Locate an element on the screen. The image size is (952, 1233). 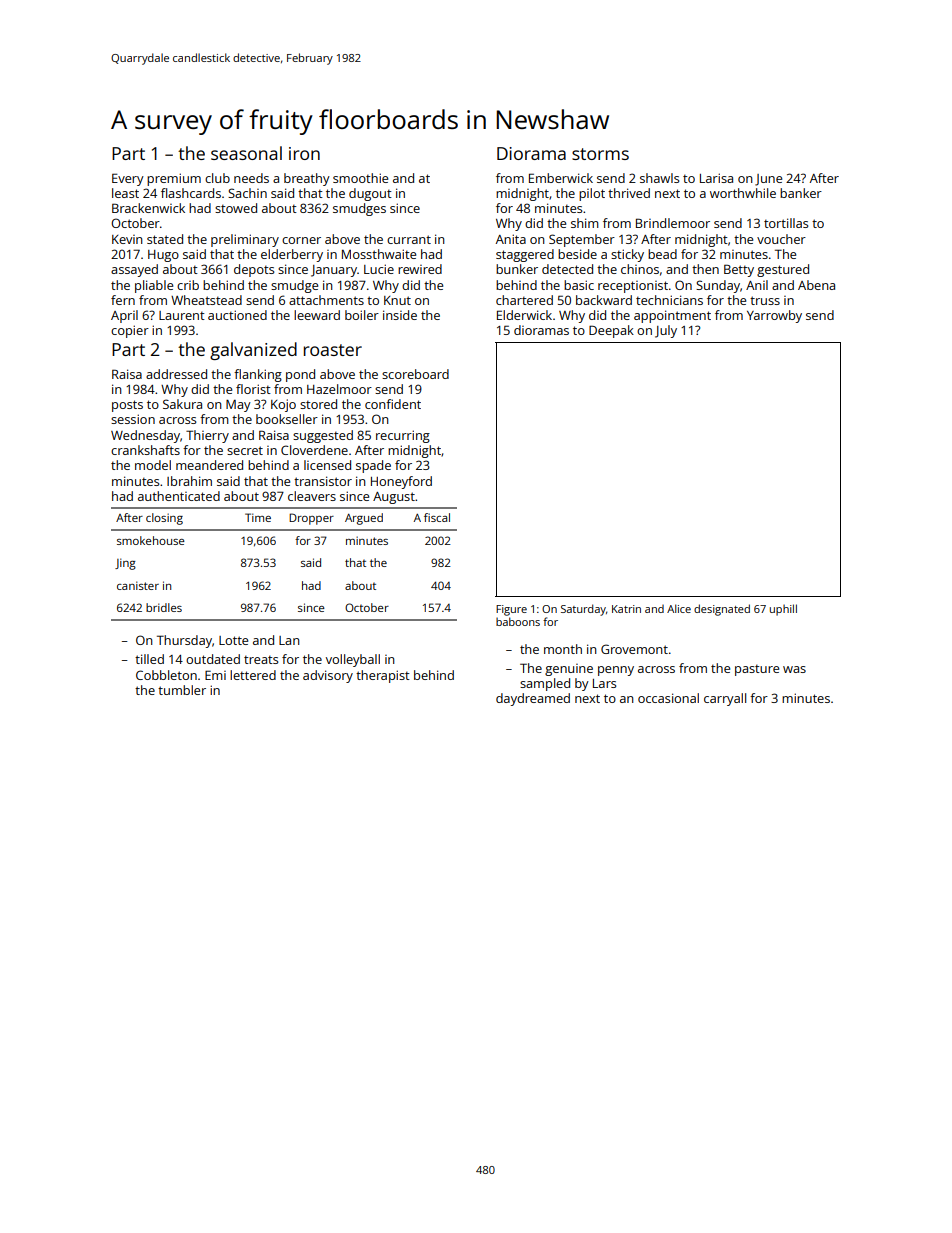
bridles is located at coordinates (164, 607).
